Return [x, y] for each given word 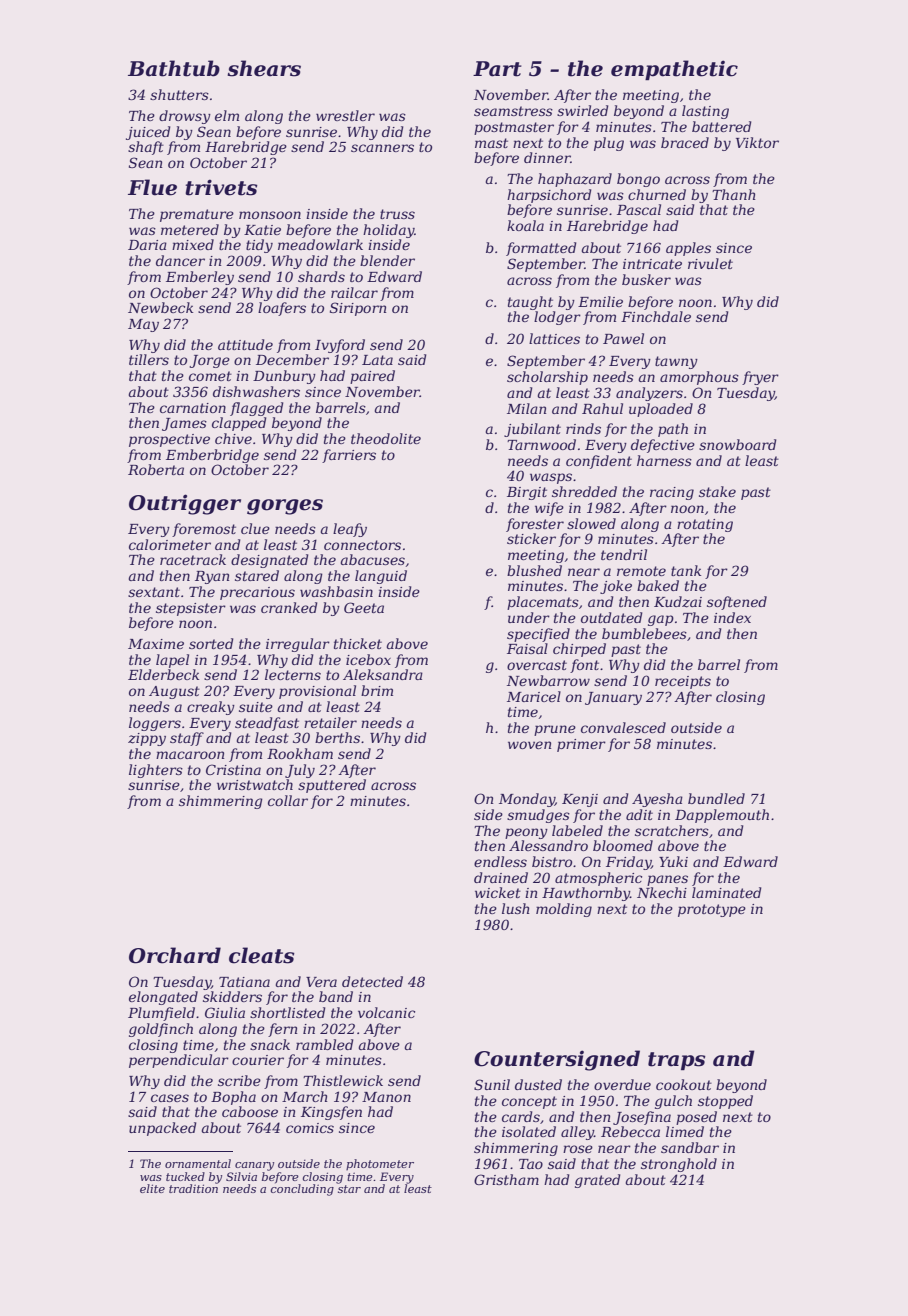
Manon [386, 1097]
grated [597, 1181]
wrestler [345, 115]
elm [227, 115]
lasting [705, 112]
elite [152, 1188]
